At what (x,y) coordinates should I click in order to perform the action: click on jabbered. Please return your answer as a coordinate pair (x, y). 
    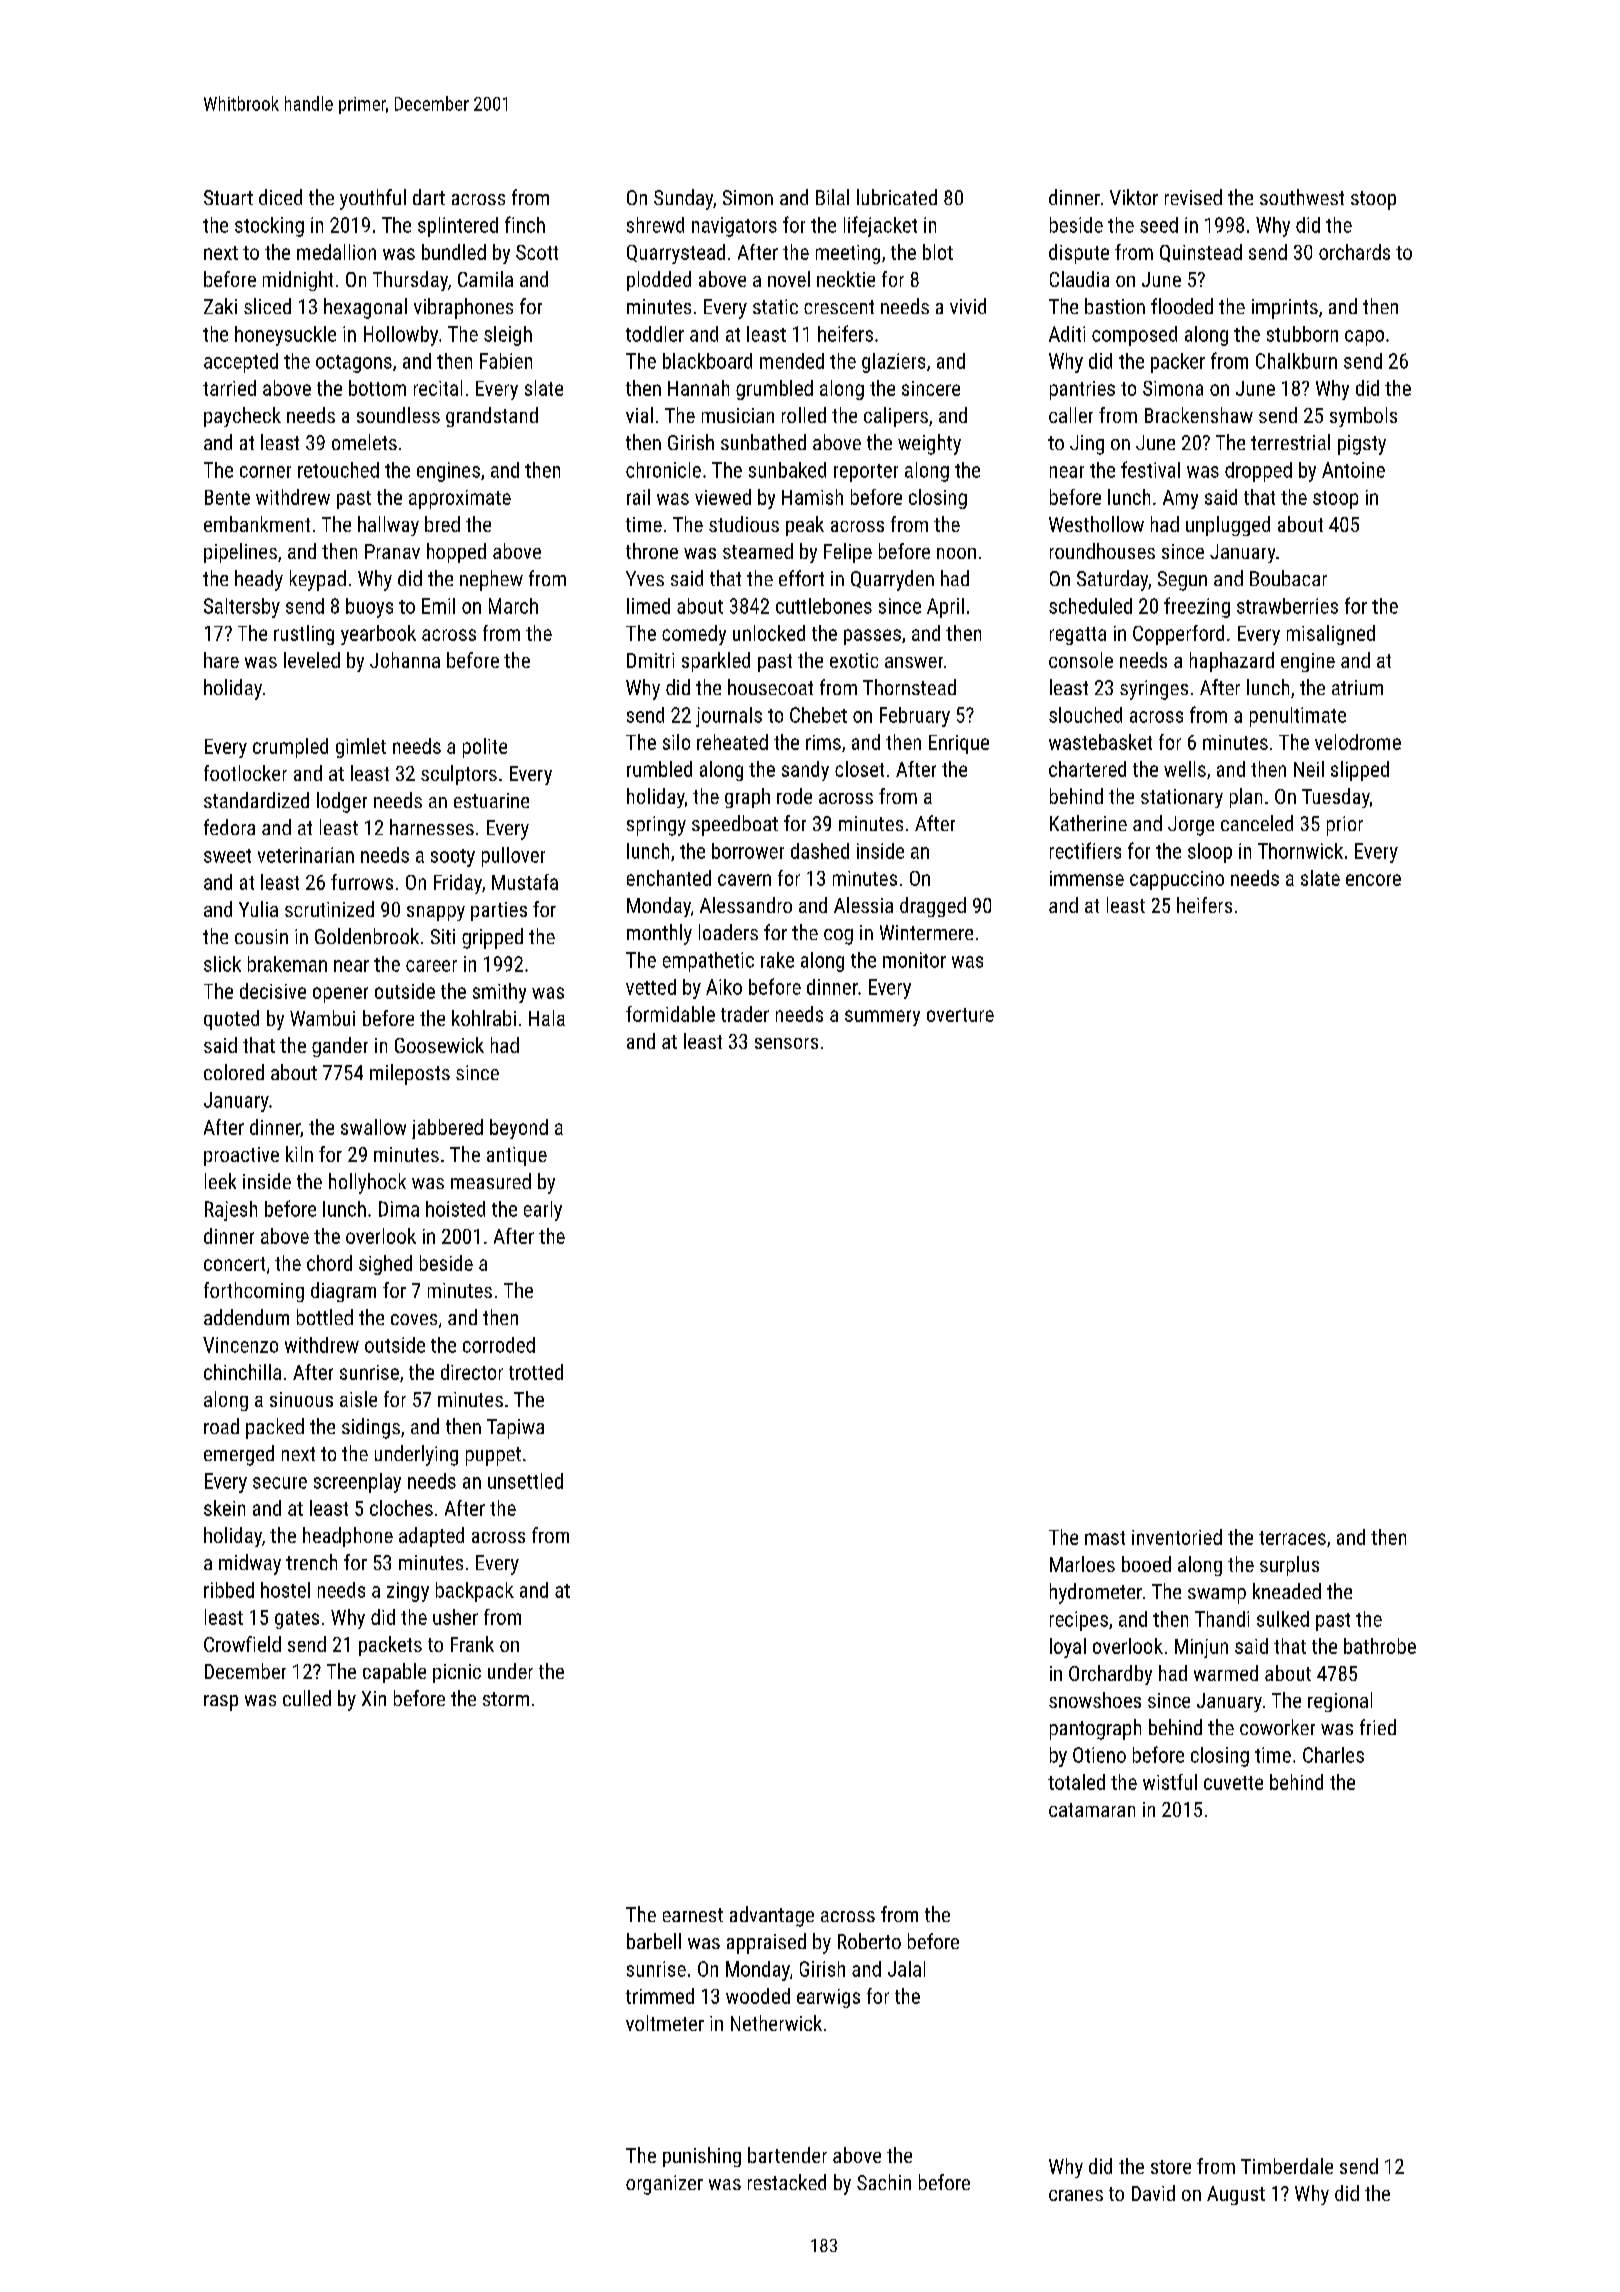
    Looking at the image, I should click on (447, 1129).
